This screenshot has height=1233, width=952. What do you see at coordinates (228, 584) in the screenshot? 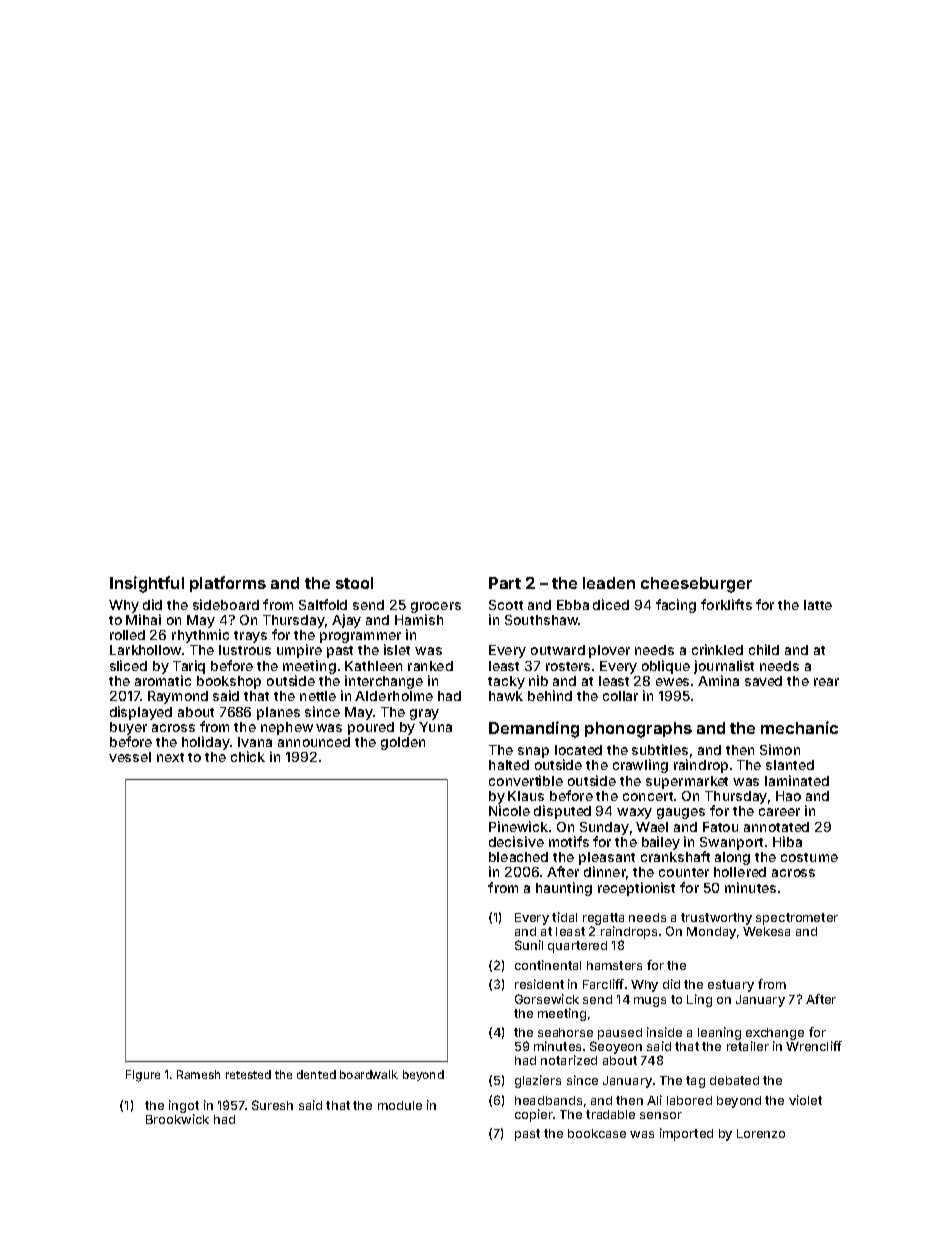
I see `platforms` at bounding box center [228, 584].
